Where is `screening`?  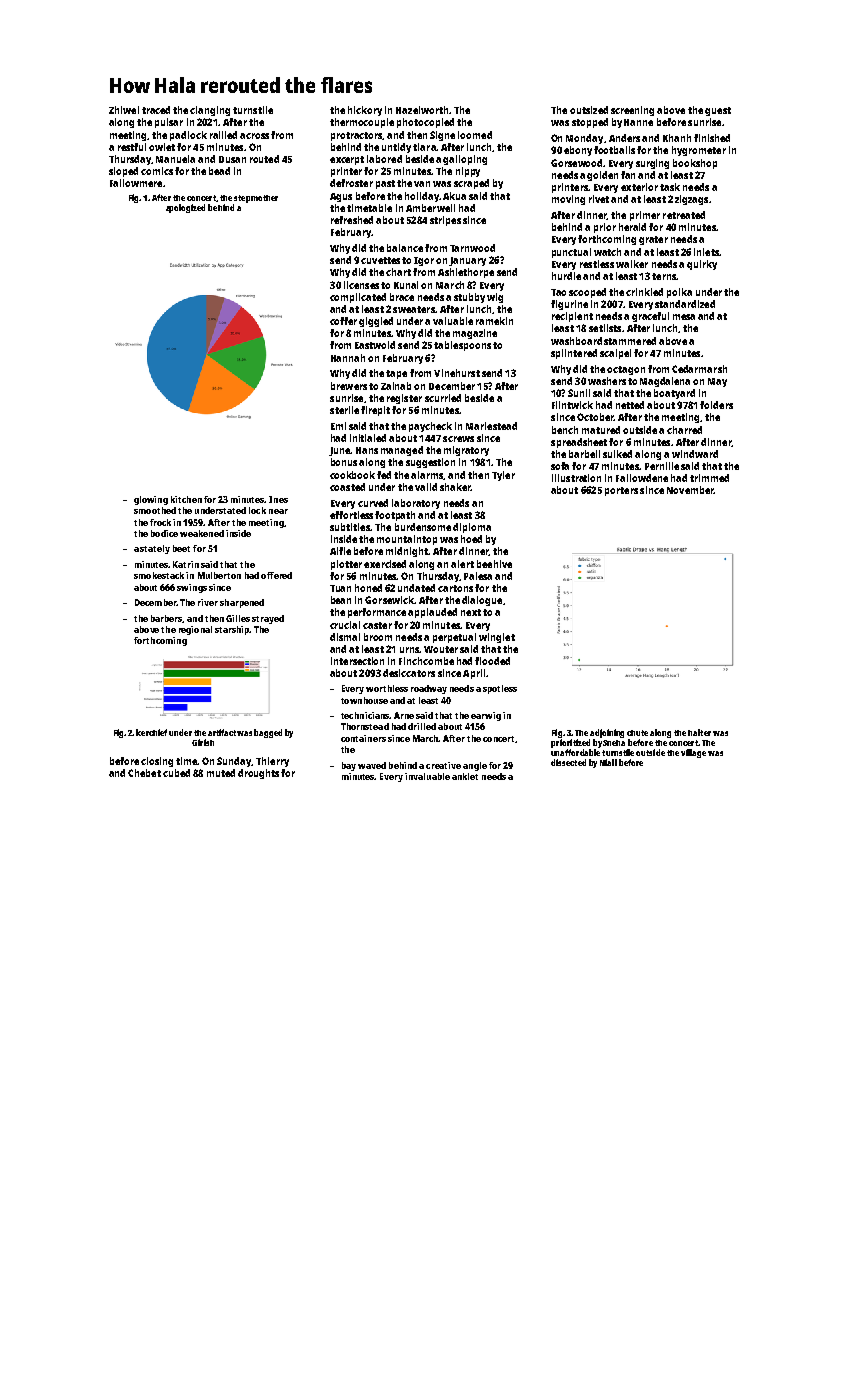
screening is located at coordinates (632, 111).
